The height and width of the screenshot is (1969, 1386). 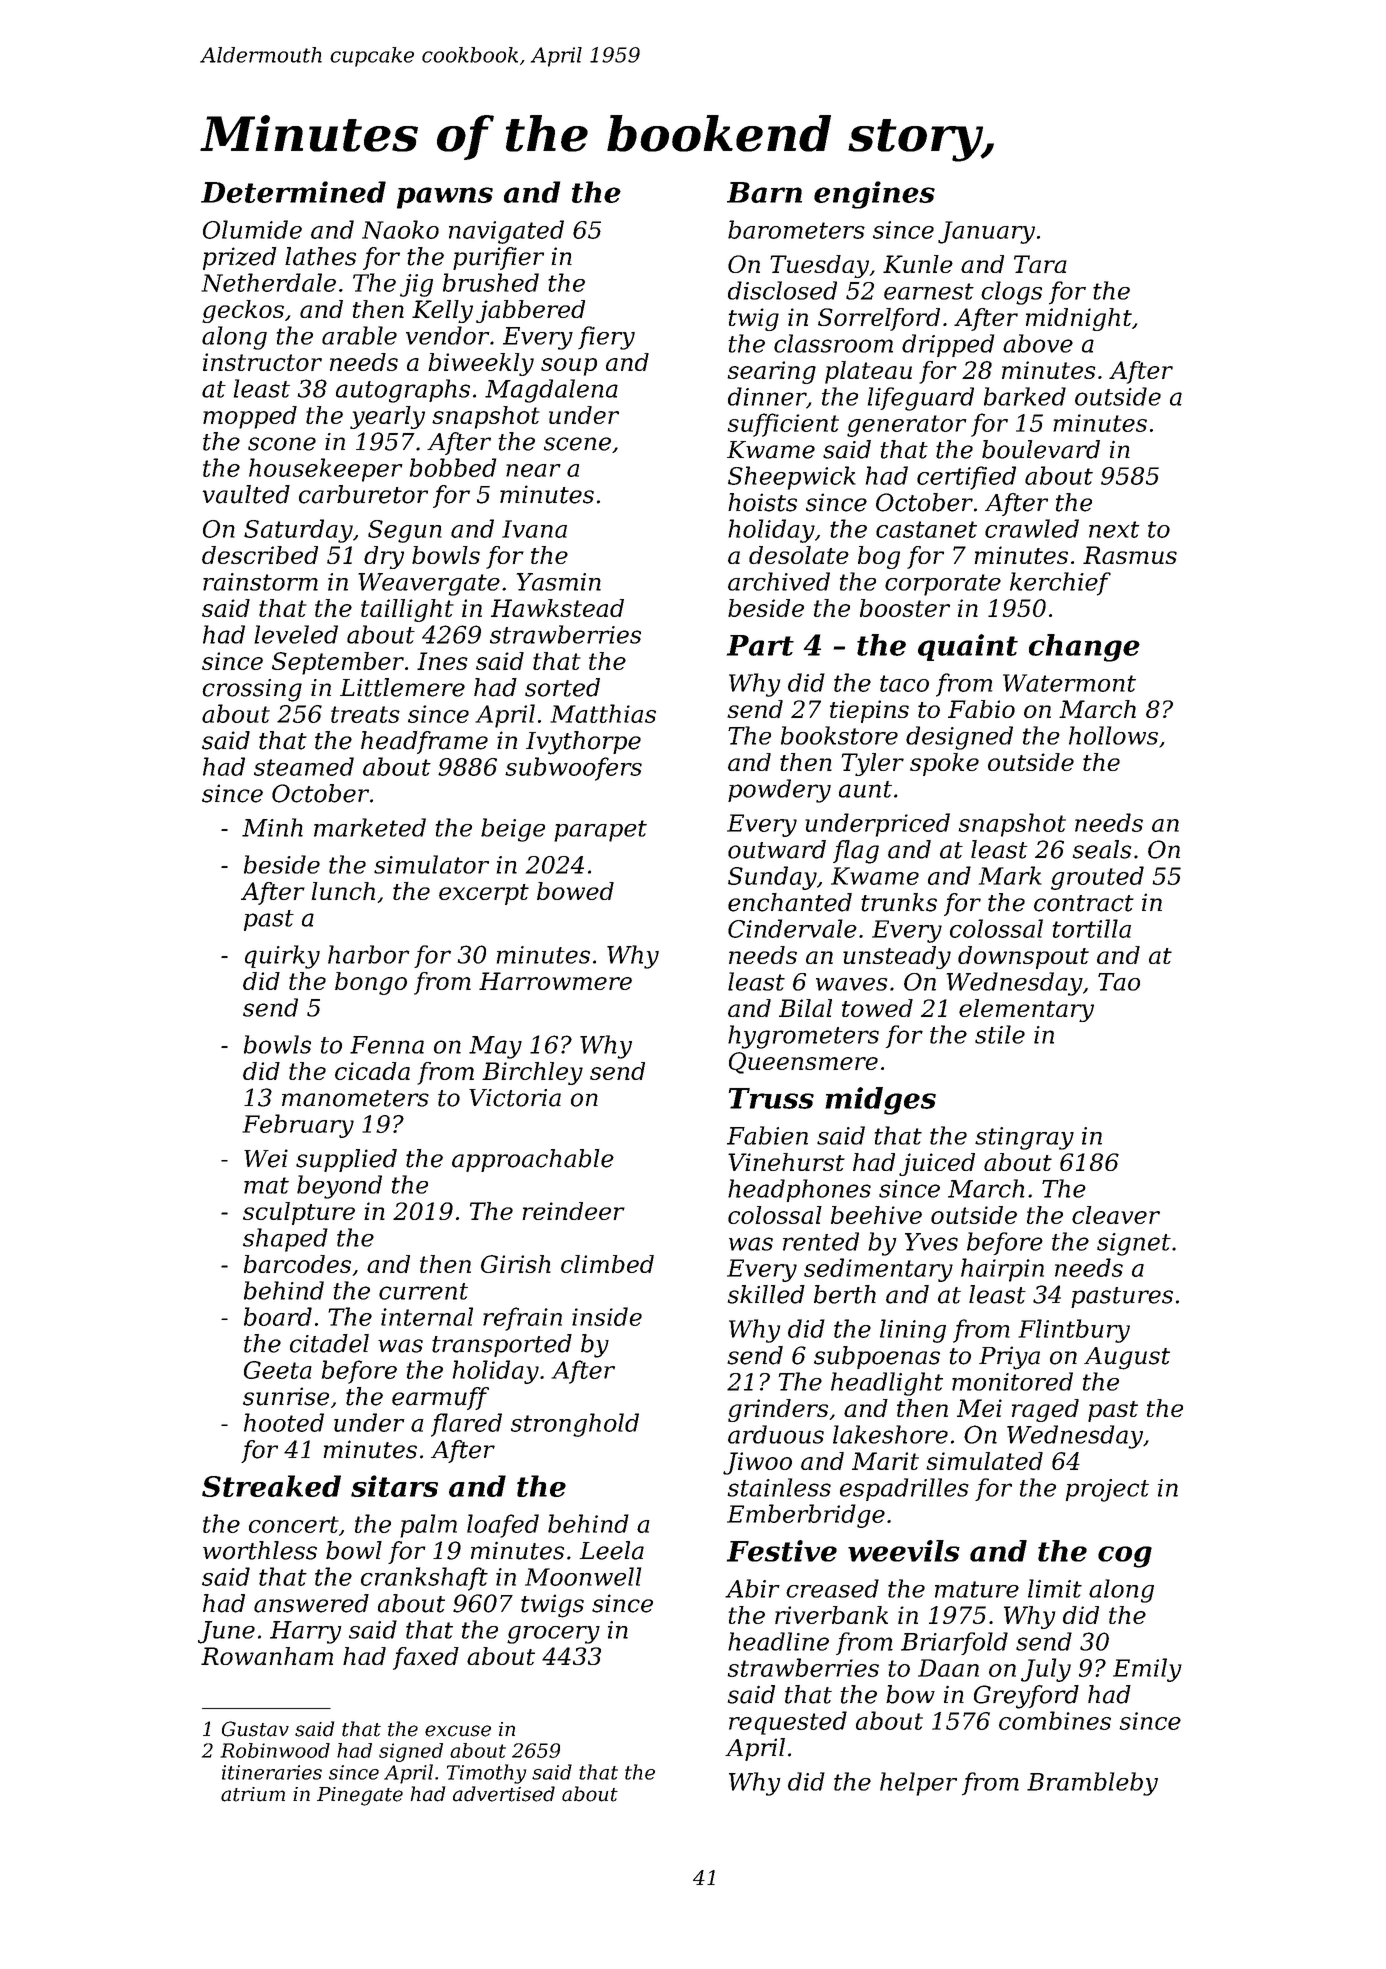 What do you see at coordinates (1113, 735) in the screenshot?
I see `hollows` at bounding box center [1113, 735].
